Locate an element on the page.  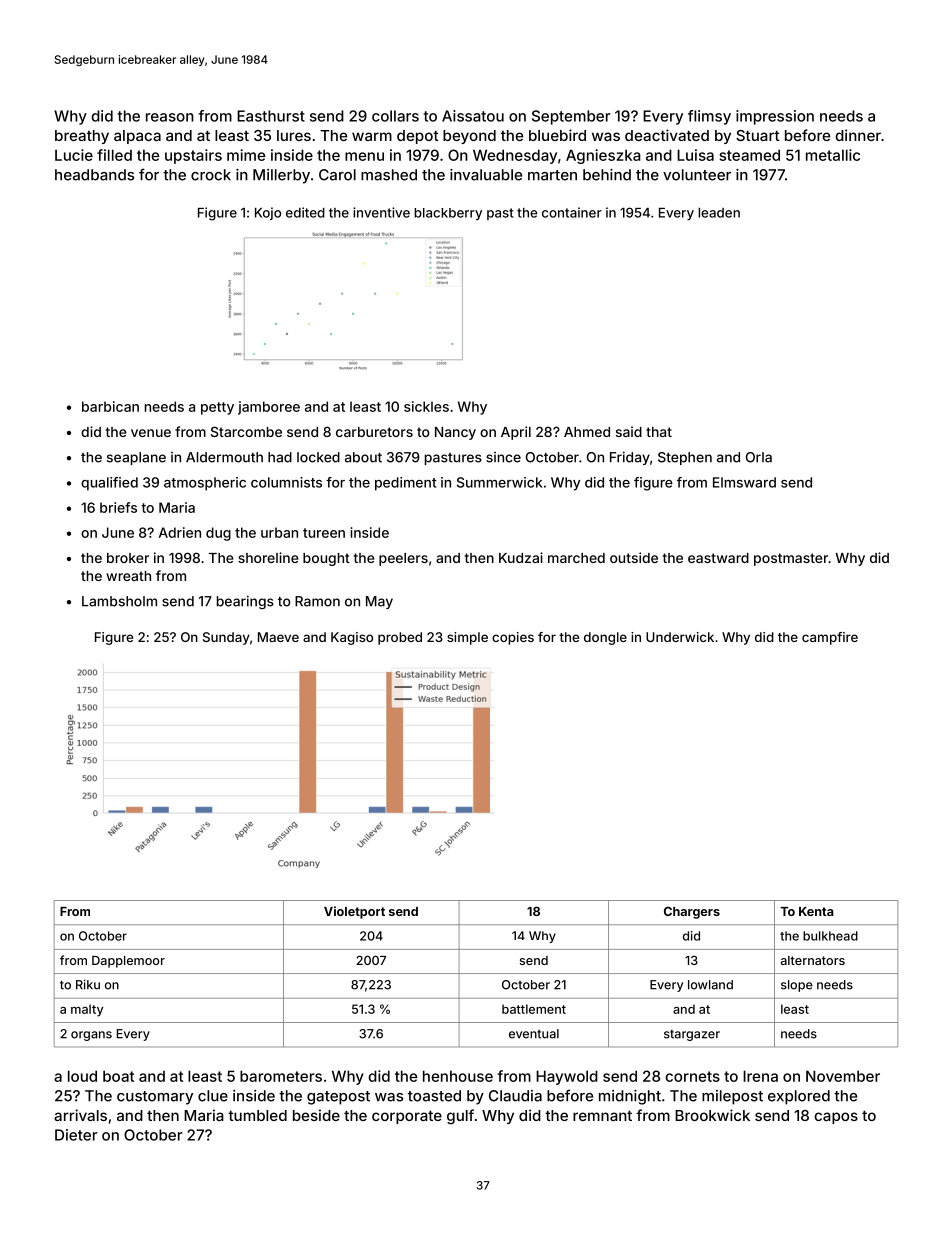
Kenta is located at coordinates (816, 911).
